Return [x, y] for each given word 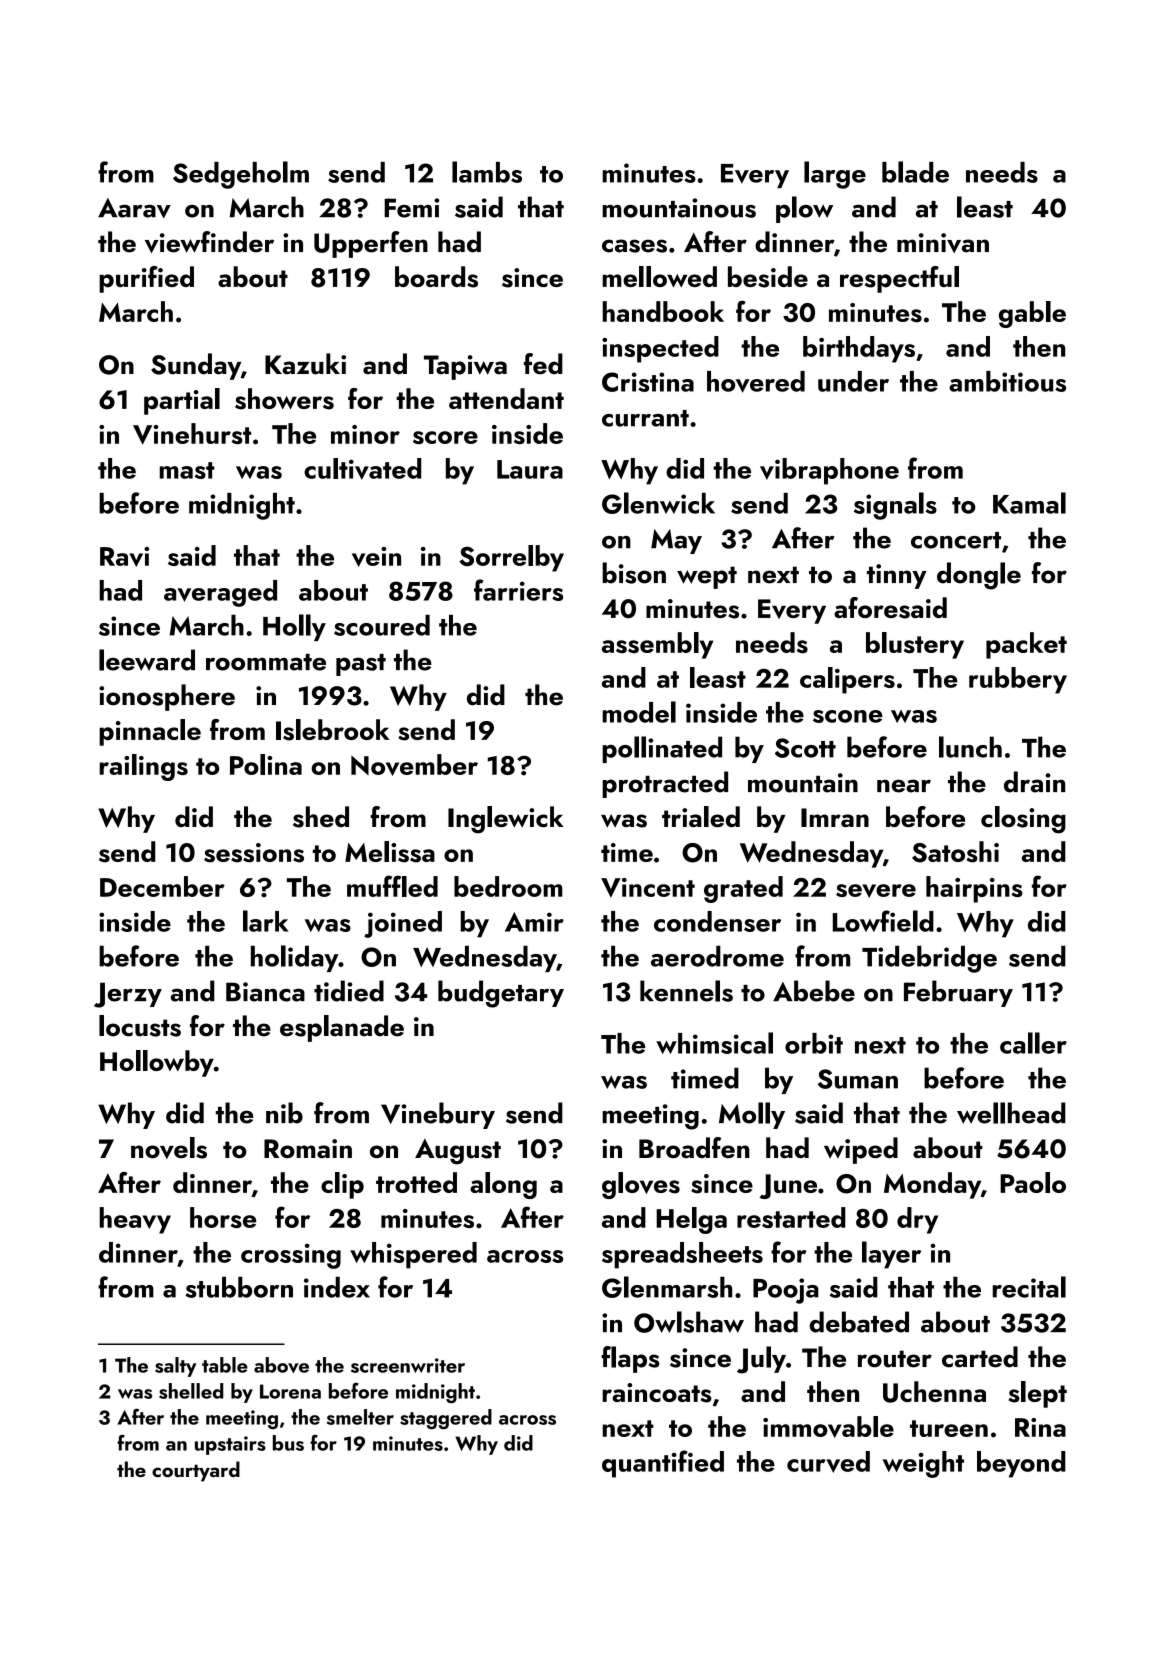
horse [223, 1217]
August [458, 1152]
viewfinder [209, 242]
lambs [487, 172]
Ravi [124, 557]
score [445, 437]
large [835, 175]
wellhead [1011, 1113]
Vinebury [438, 1115]
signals [895, 506]
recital [1029, 1287]
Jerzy [128, 995]
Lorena [290, 1391]
